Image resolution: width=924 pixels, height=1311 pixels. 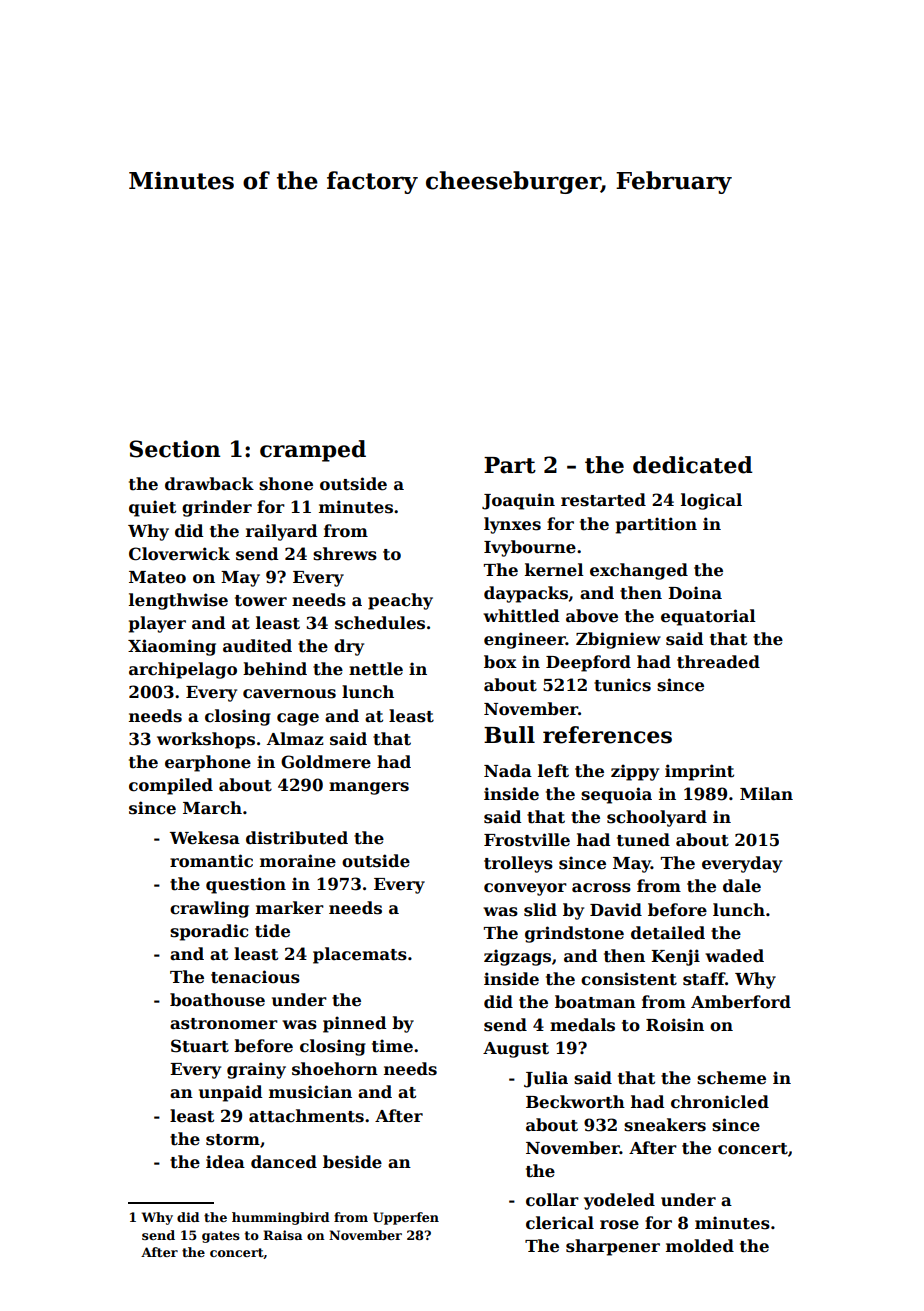 I want to click on drawback, so click(x=209, y=484).
